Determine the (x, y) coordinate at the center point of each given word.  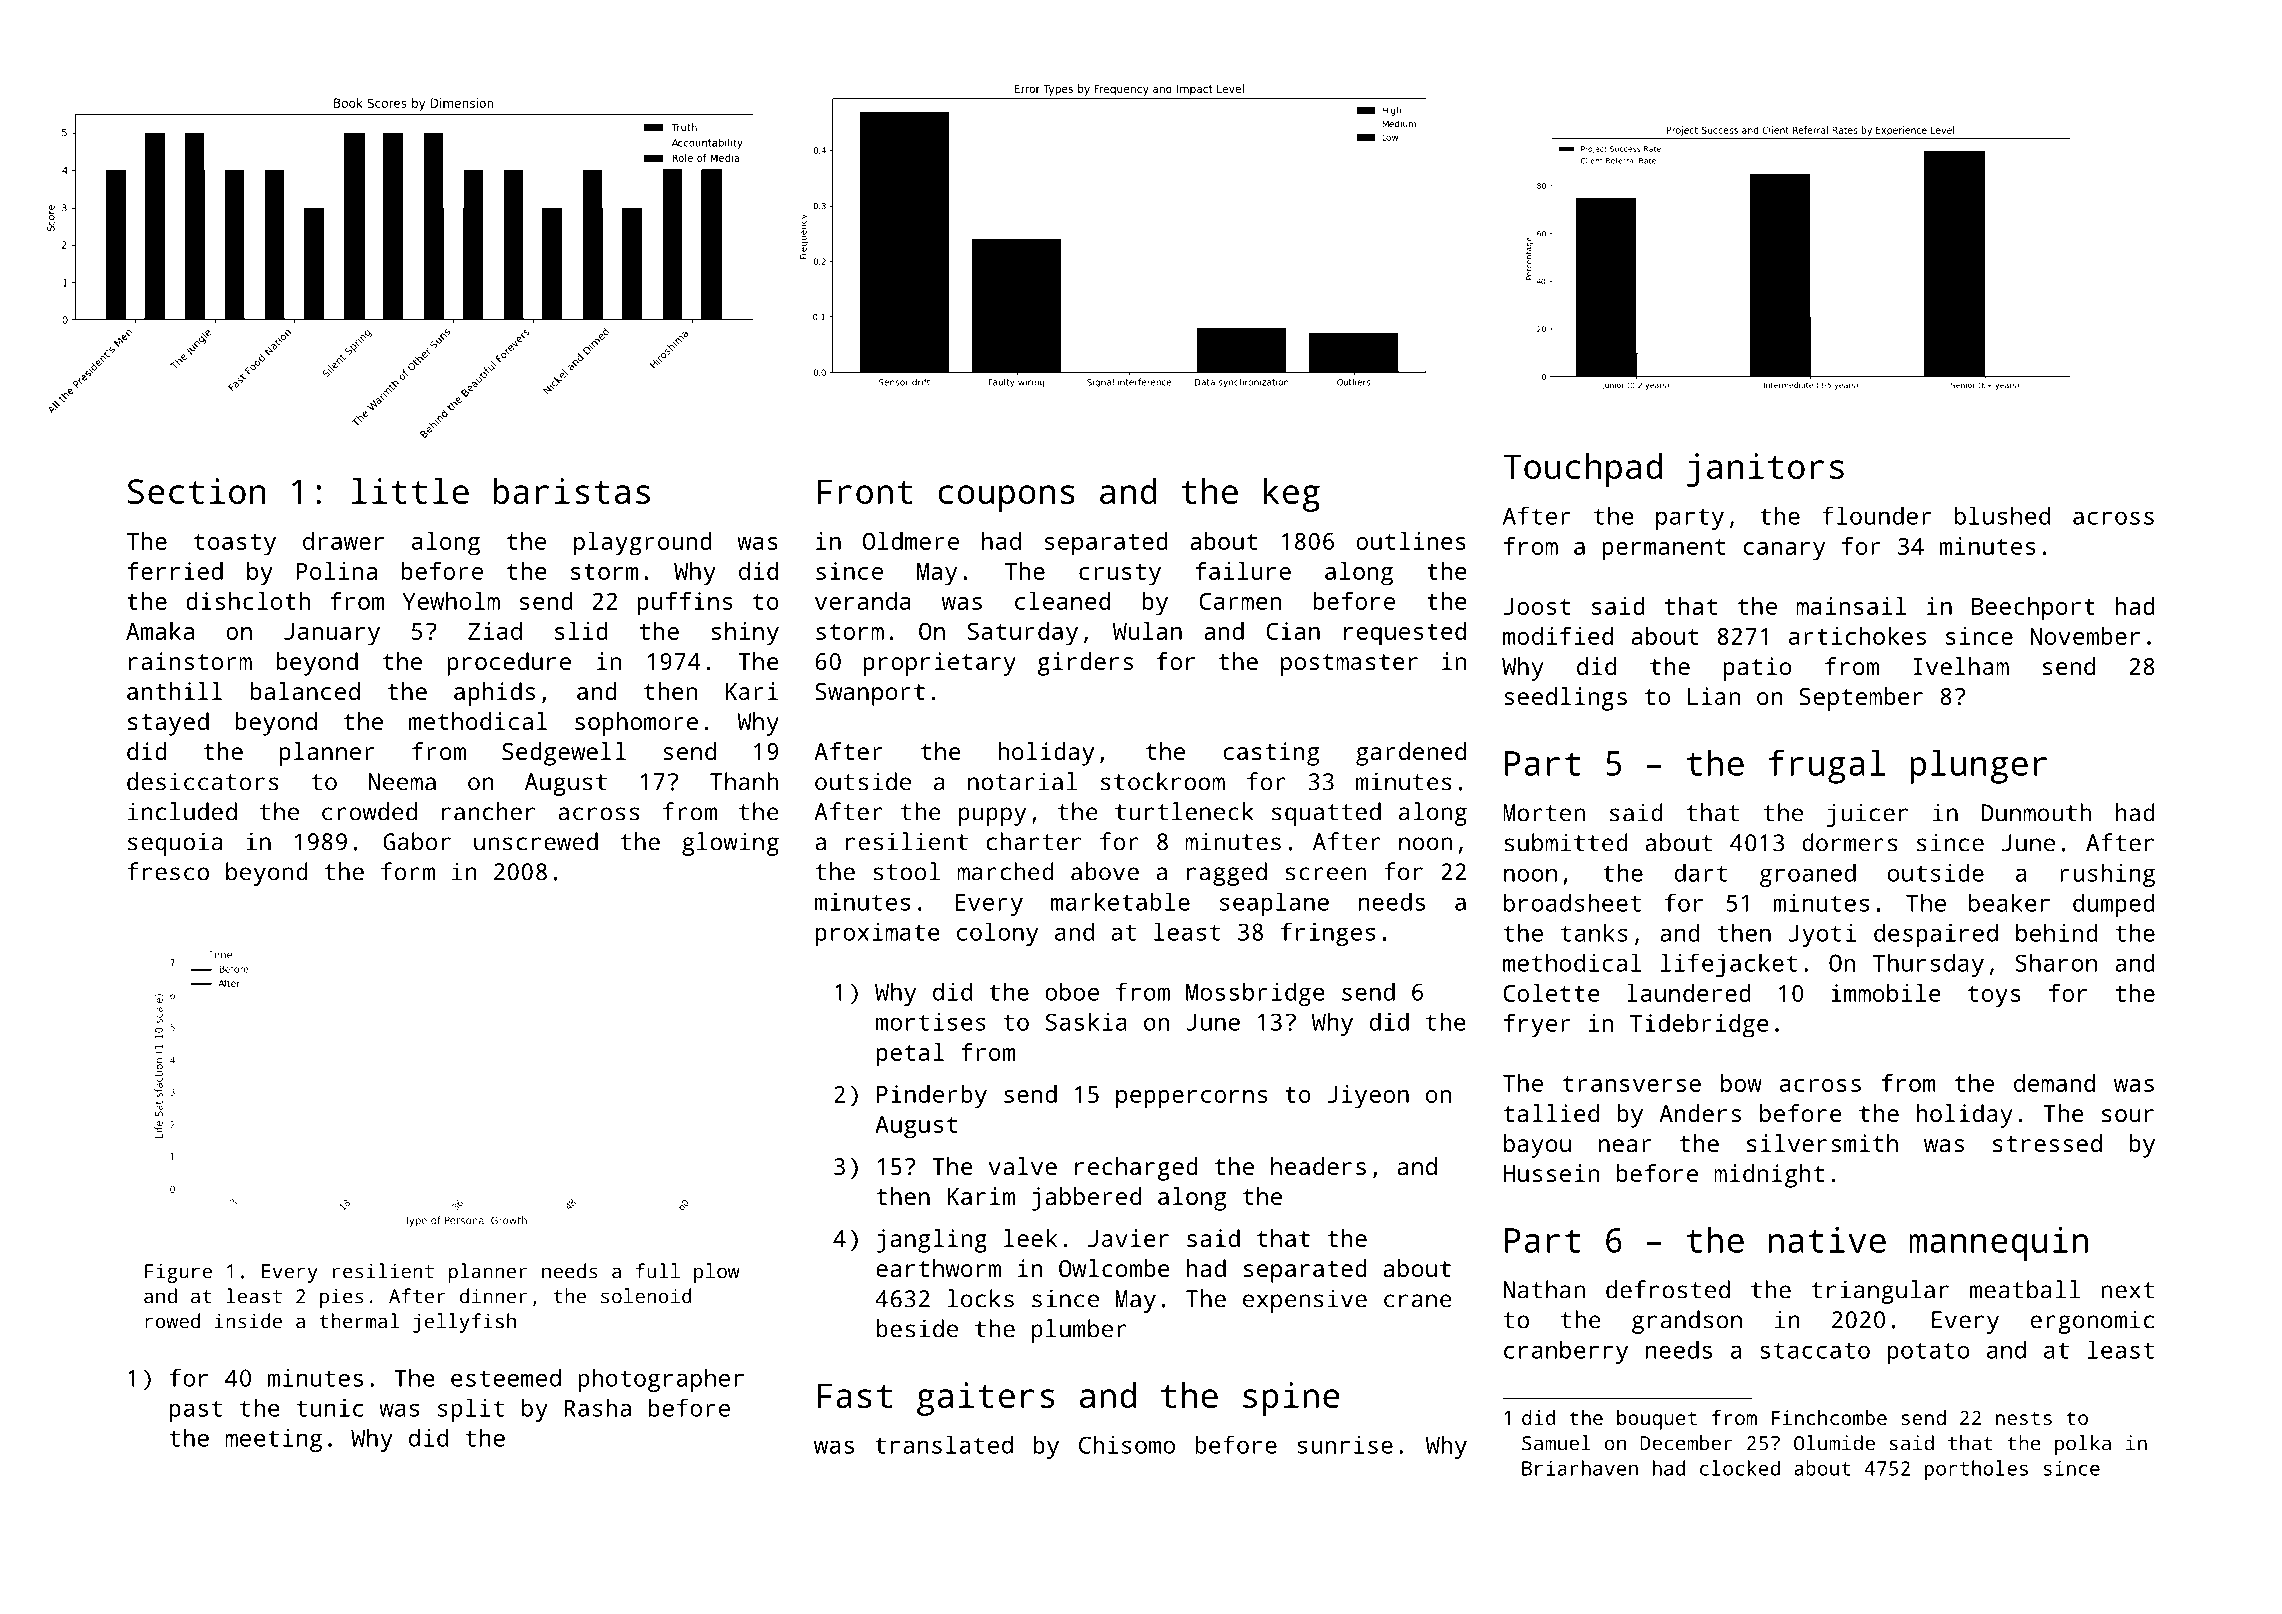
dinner (493, 1296)
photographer (661, 1380)
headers (1318, 1166)
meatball (2025, 1289)
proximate (878, 934)
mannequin (1998, 1244)
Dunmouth (2036, 812)
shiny (745, 634)
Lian (1714, 696)
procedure (509, 664)
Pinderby (932, 1097)
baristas (571, 491)
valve (1023, 1166)
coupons (1006, 498)
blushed (2002, 515)
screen (1325, 874)
